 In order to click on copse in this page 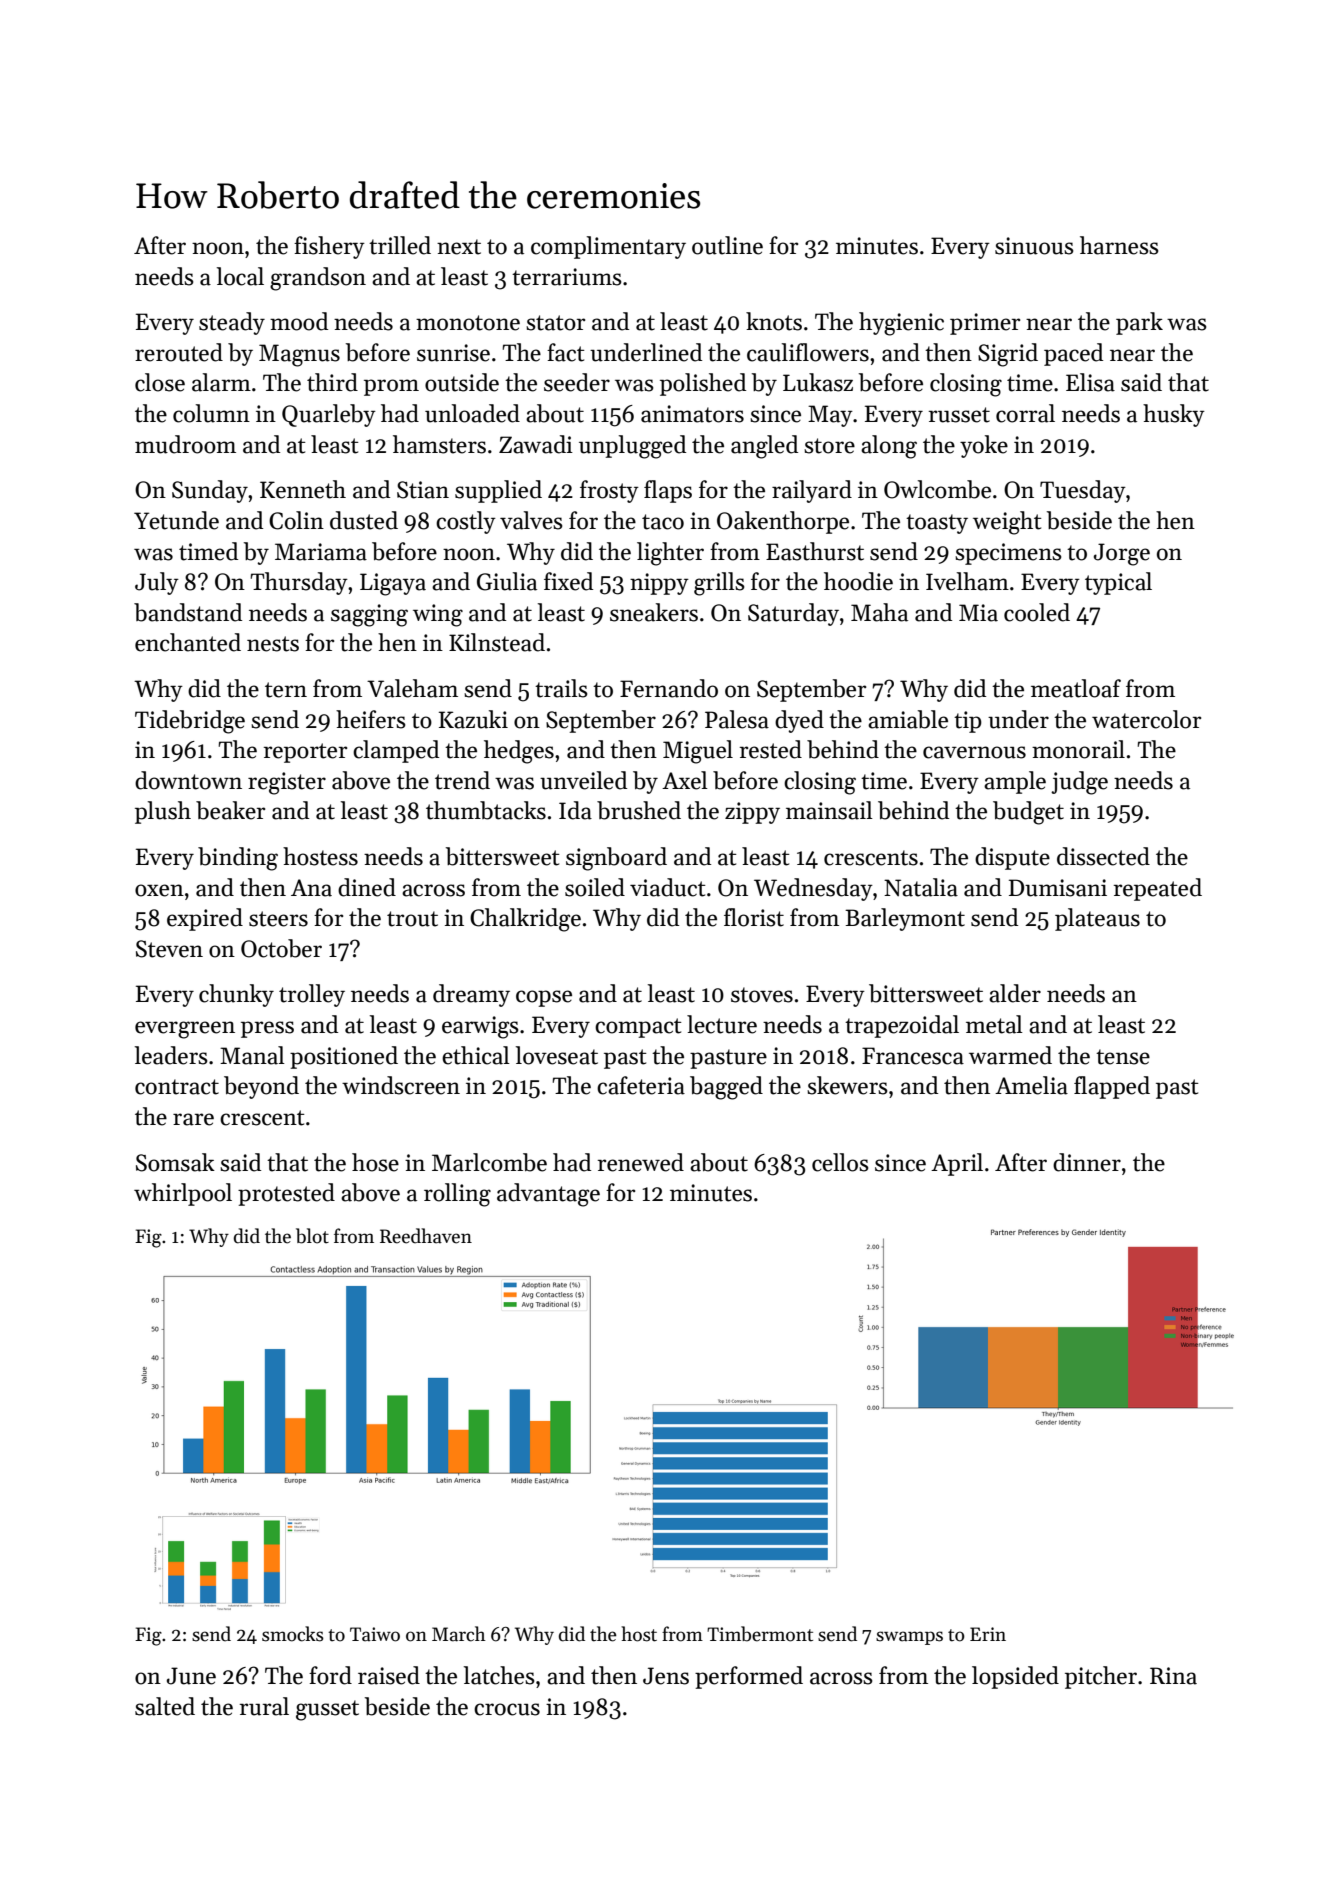, I will do `click(544, 998)`.
